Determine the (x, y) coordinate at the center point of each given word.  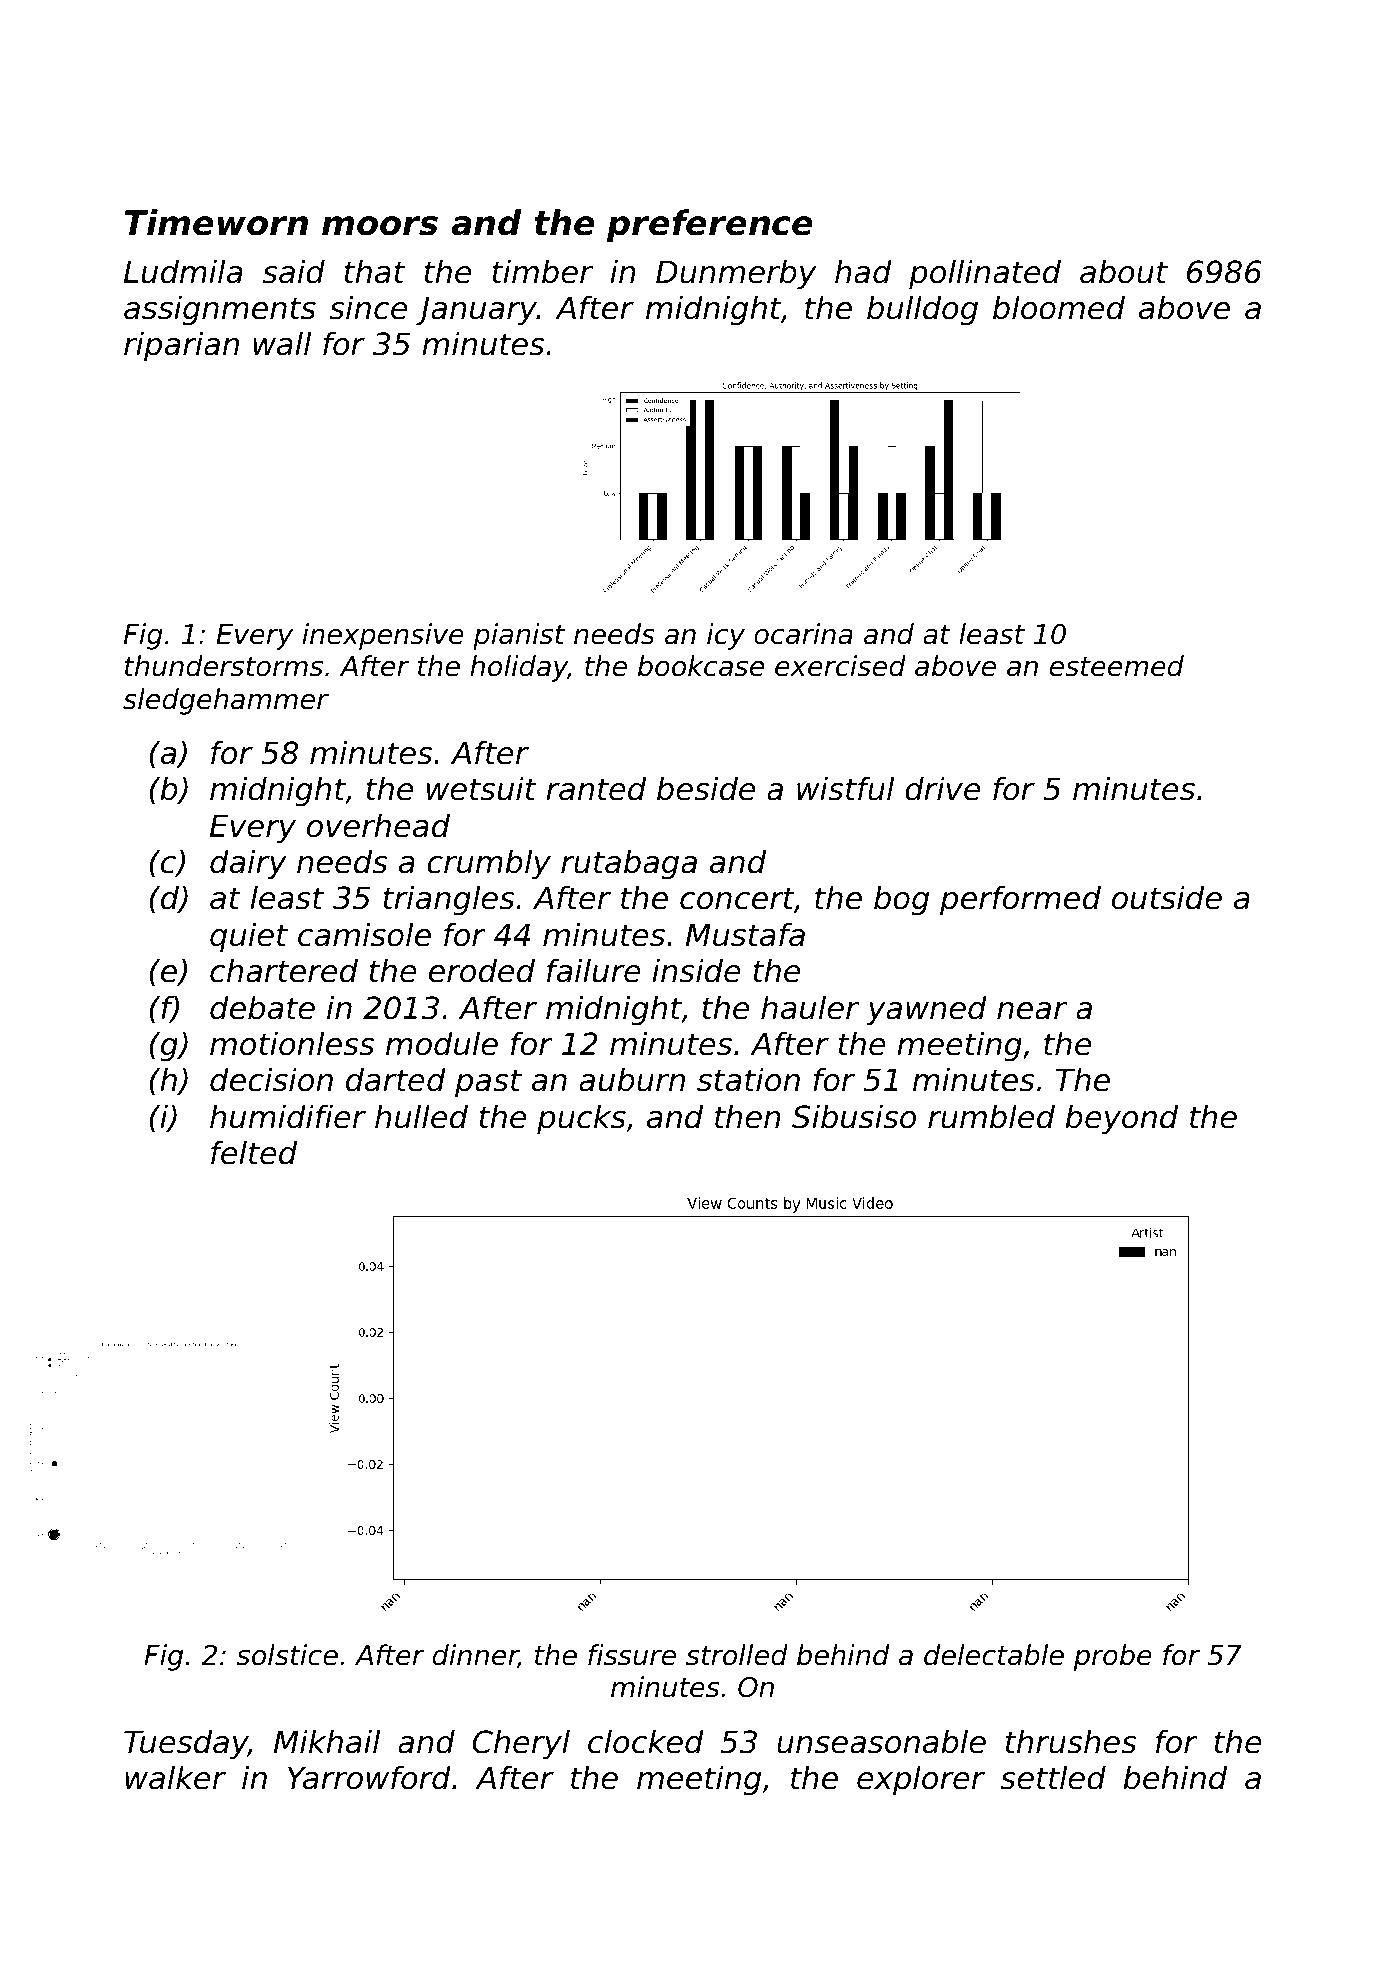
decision (271, 1080)
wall (282, 344)
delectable (994, 1655)
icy (726, 636)
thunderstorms (224, 666)
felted (254, 1153)
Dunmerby (736, 275)
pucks (581, 1120)
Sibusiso (854, 1117)
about (1124, 272)
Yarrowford (369, 1778)
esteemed (1117, 666)
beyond (1121, 1120)
